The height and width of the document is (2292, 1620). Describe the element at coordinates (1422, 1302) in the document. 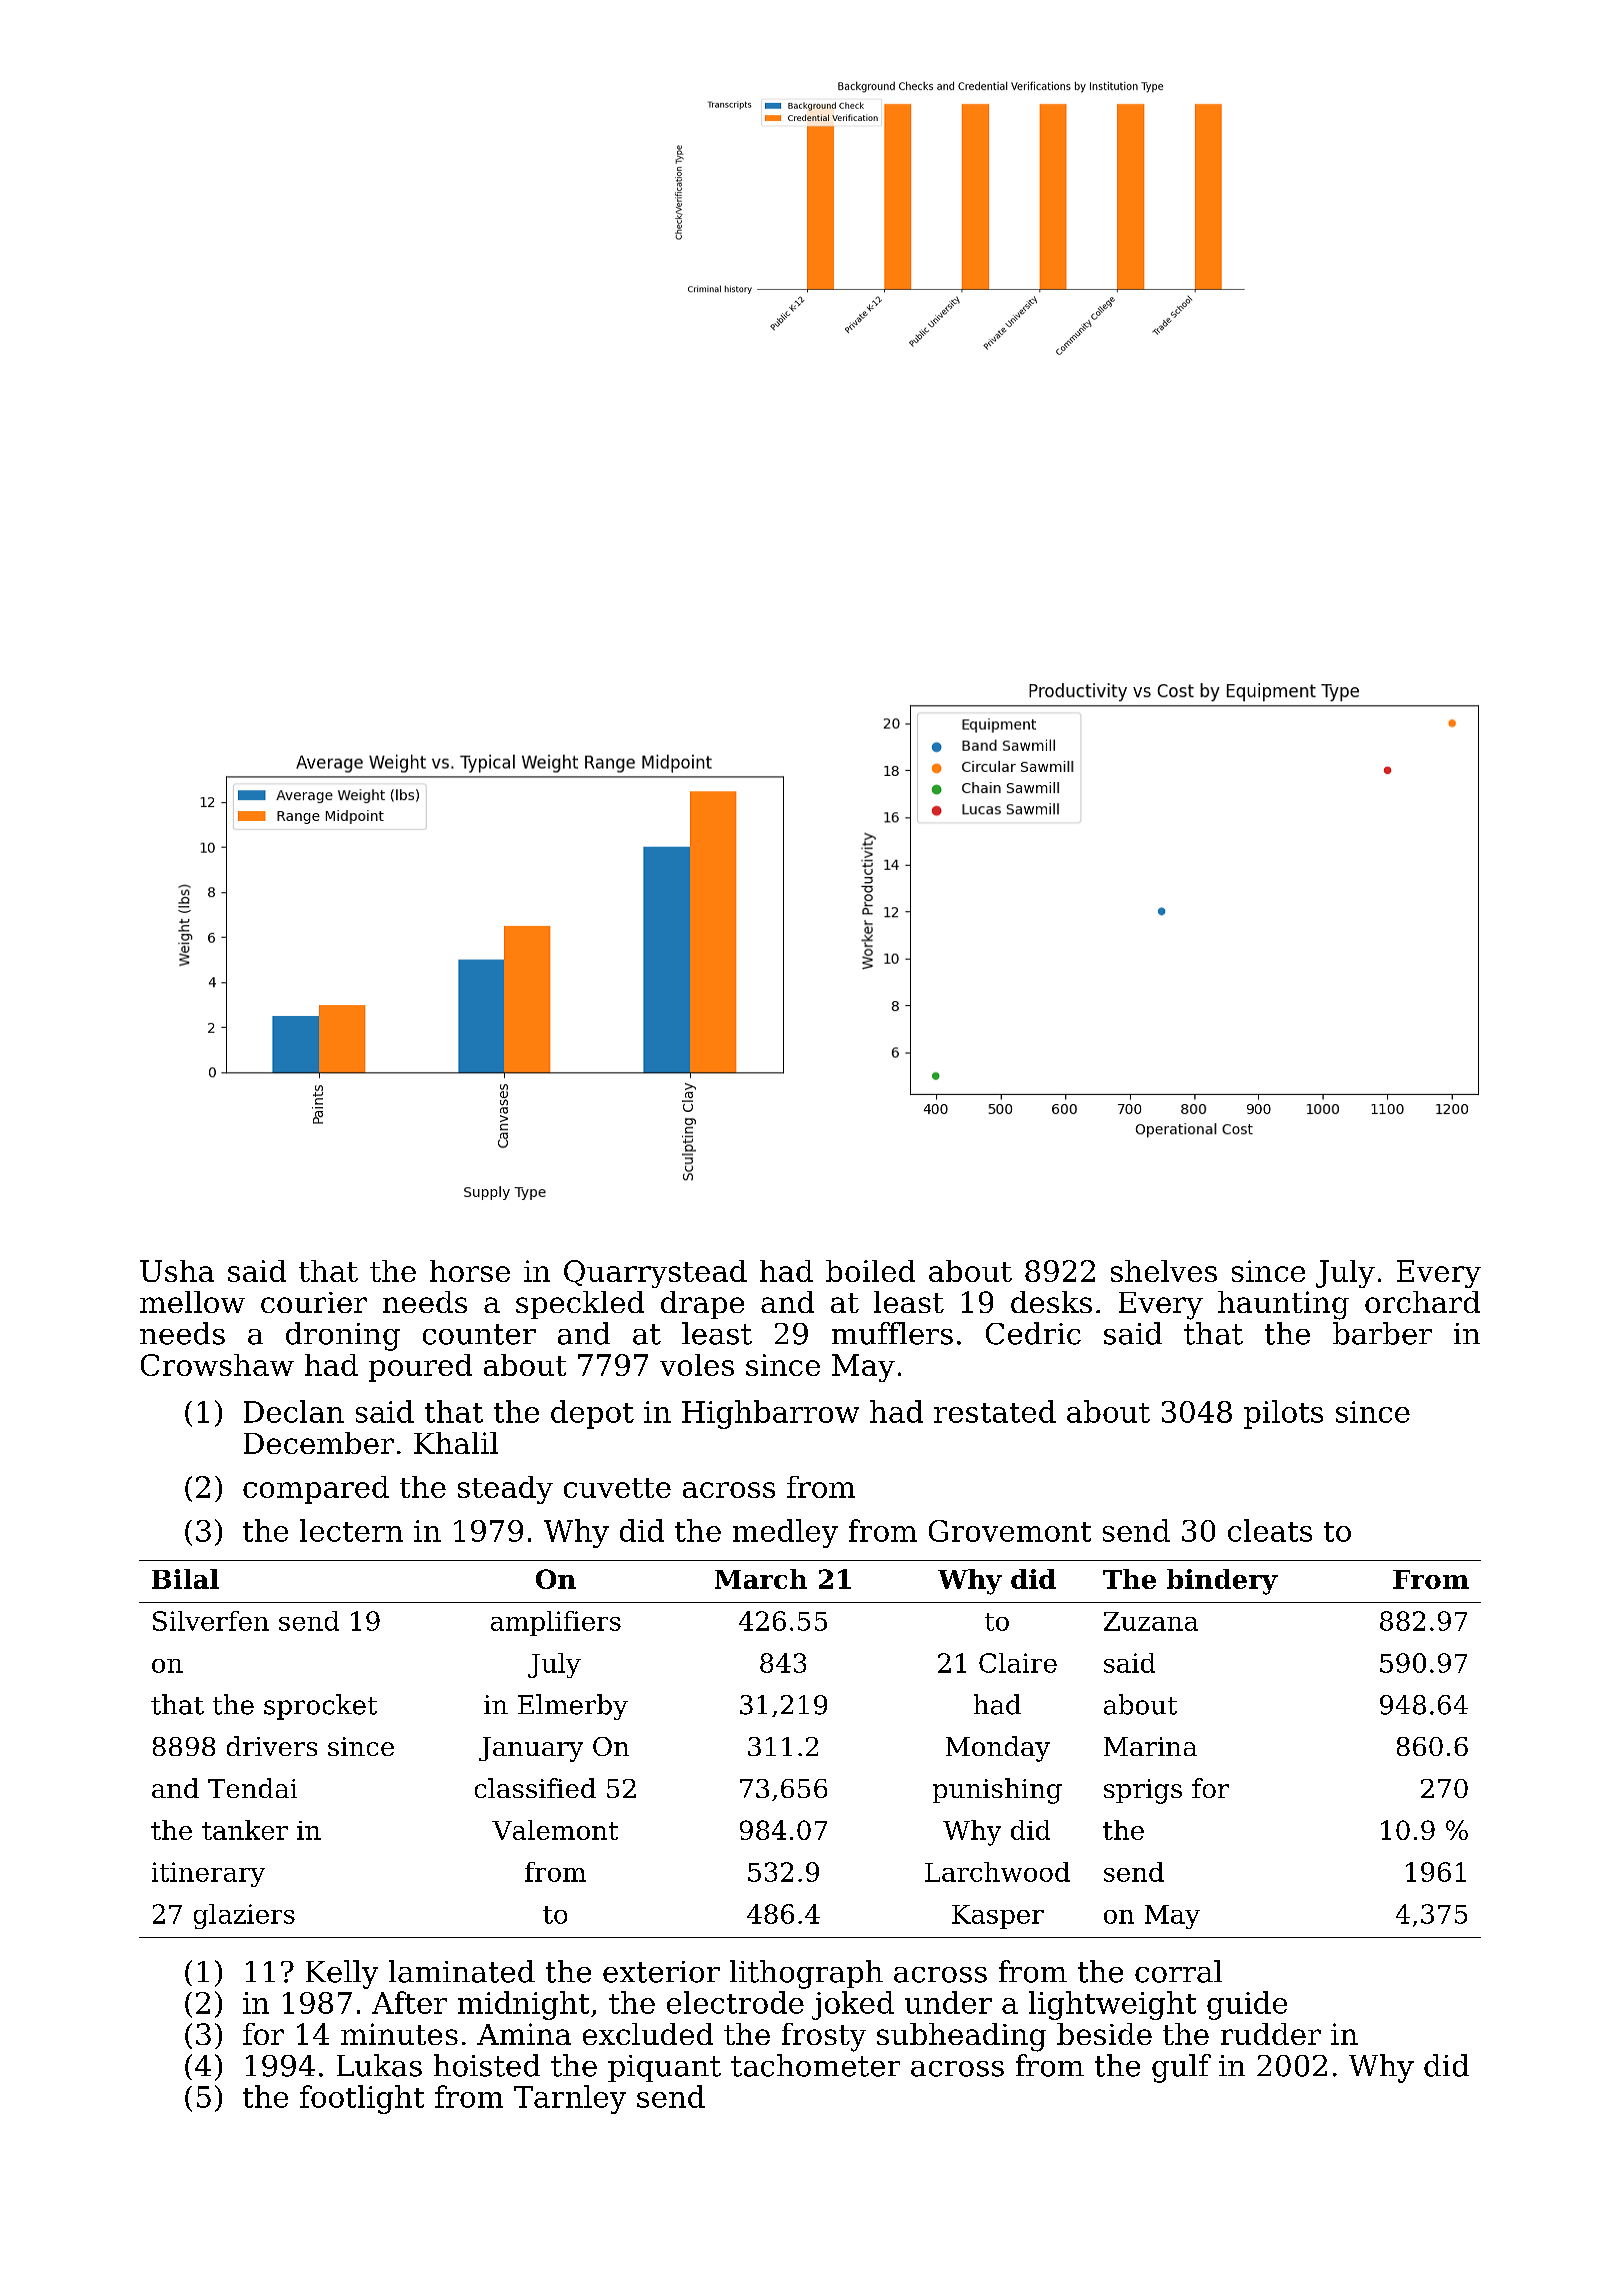

I see `orchard` at that location.
